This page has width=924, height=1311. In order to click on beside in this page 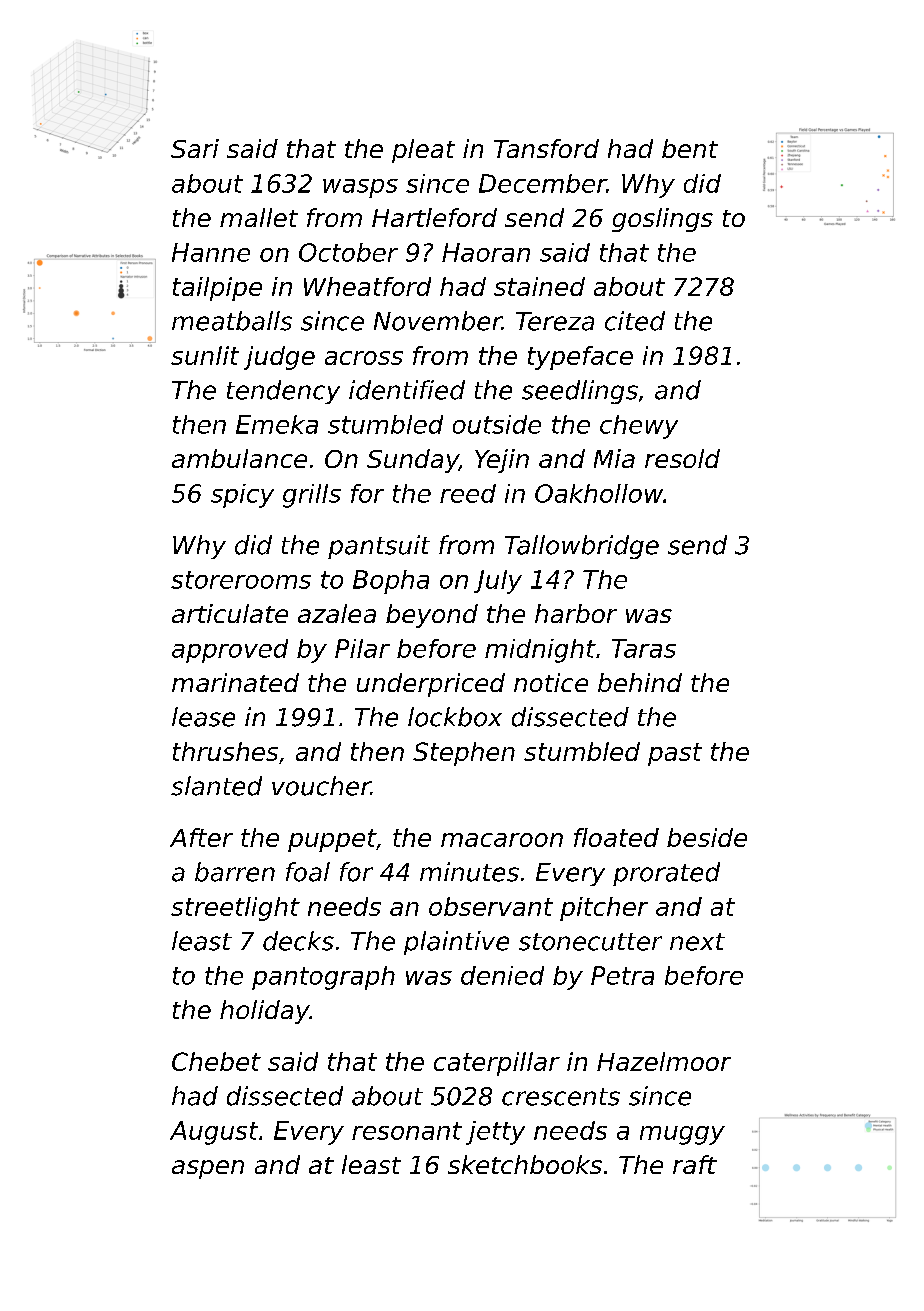, I will do `click(707, 837)`.
